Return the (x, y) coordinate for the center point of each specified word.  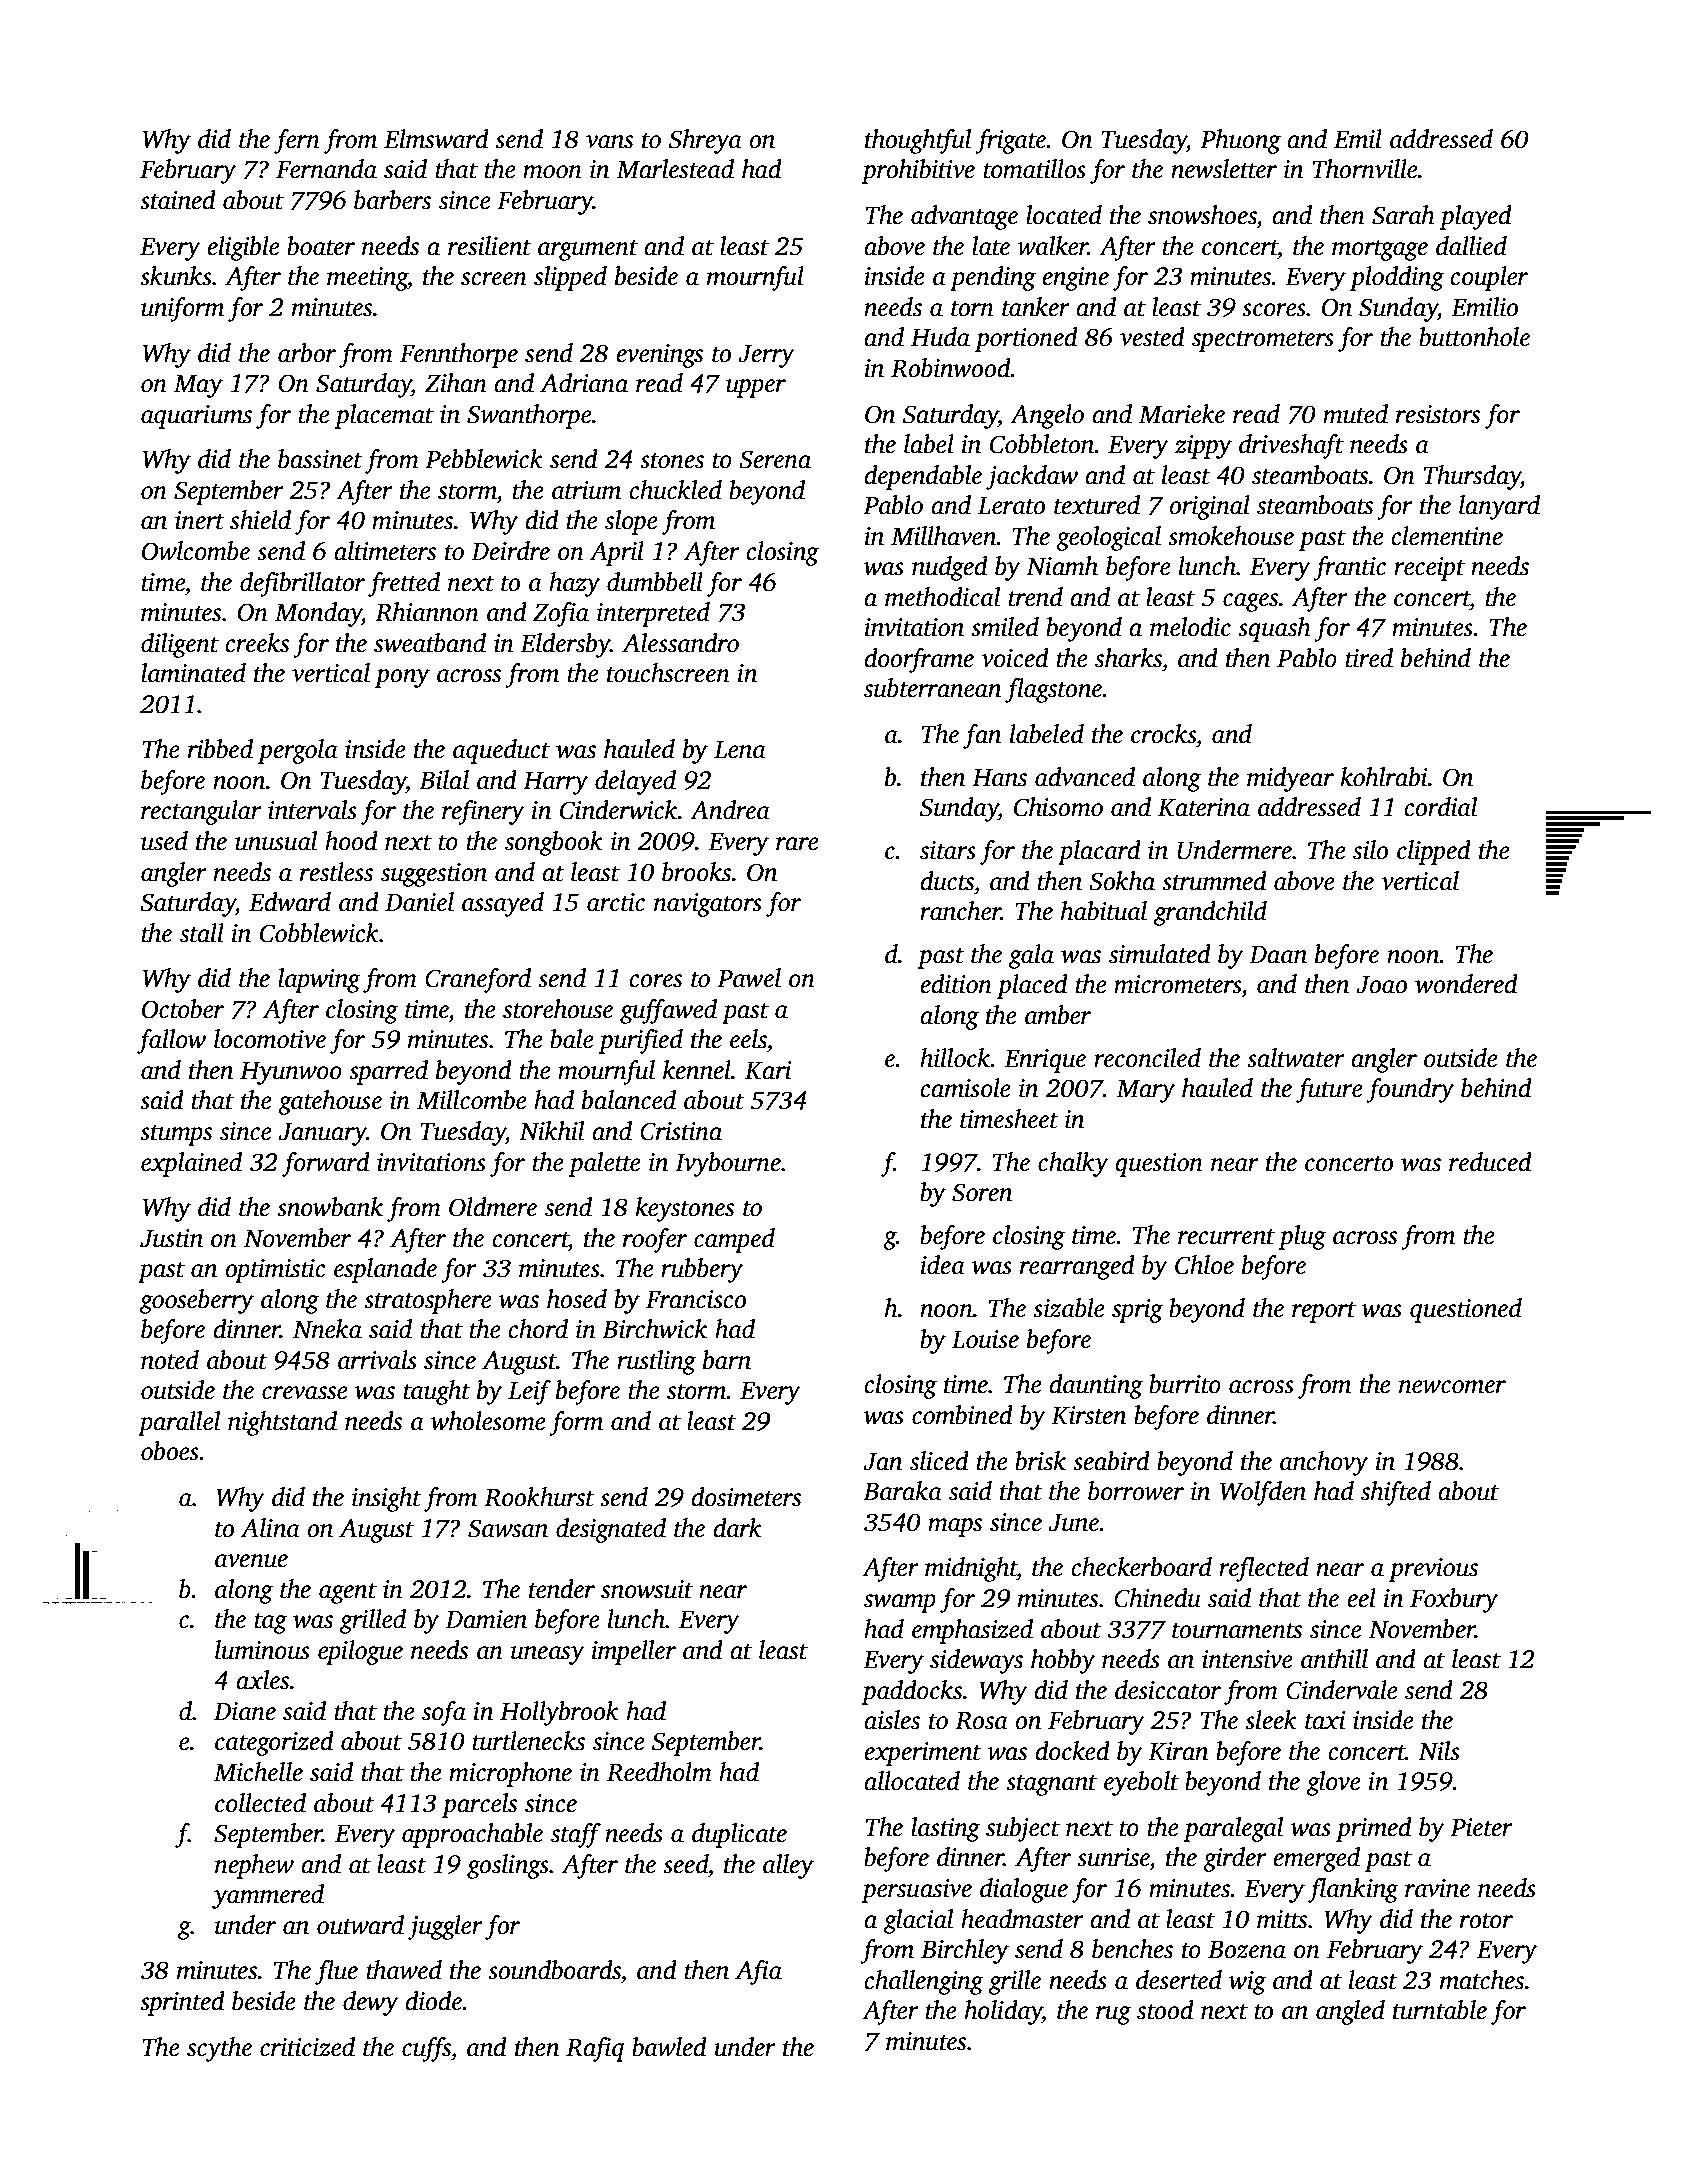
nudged (950, 568)
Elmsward (436, 139)
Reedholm (659, 1772)
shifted (1396, 1493)
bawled (669, 2047)
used (164, 841)
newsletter (1224, 169)
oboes (170, 1451)
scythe (219, 2049)
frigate (1011, 141)
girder (1235, 1859)
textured (1097, 505)
